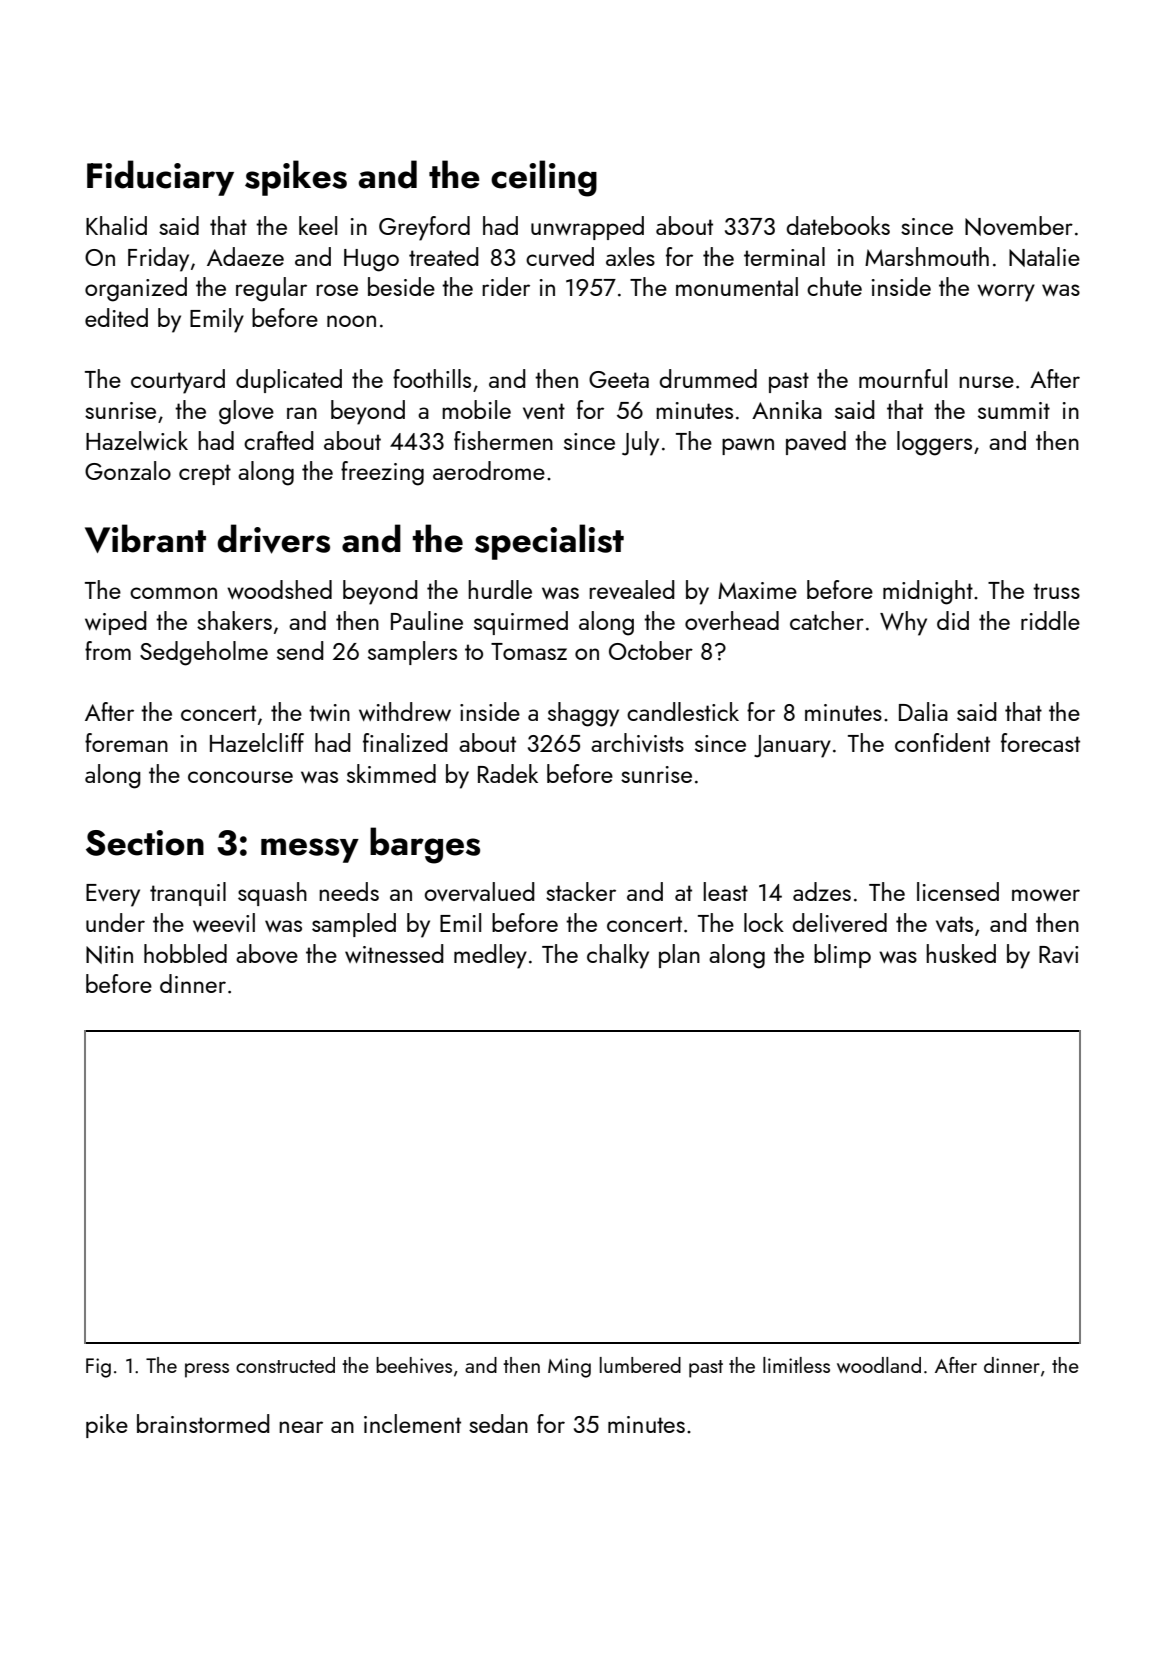  I want to click on needs, so click(349, 891).
